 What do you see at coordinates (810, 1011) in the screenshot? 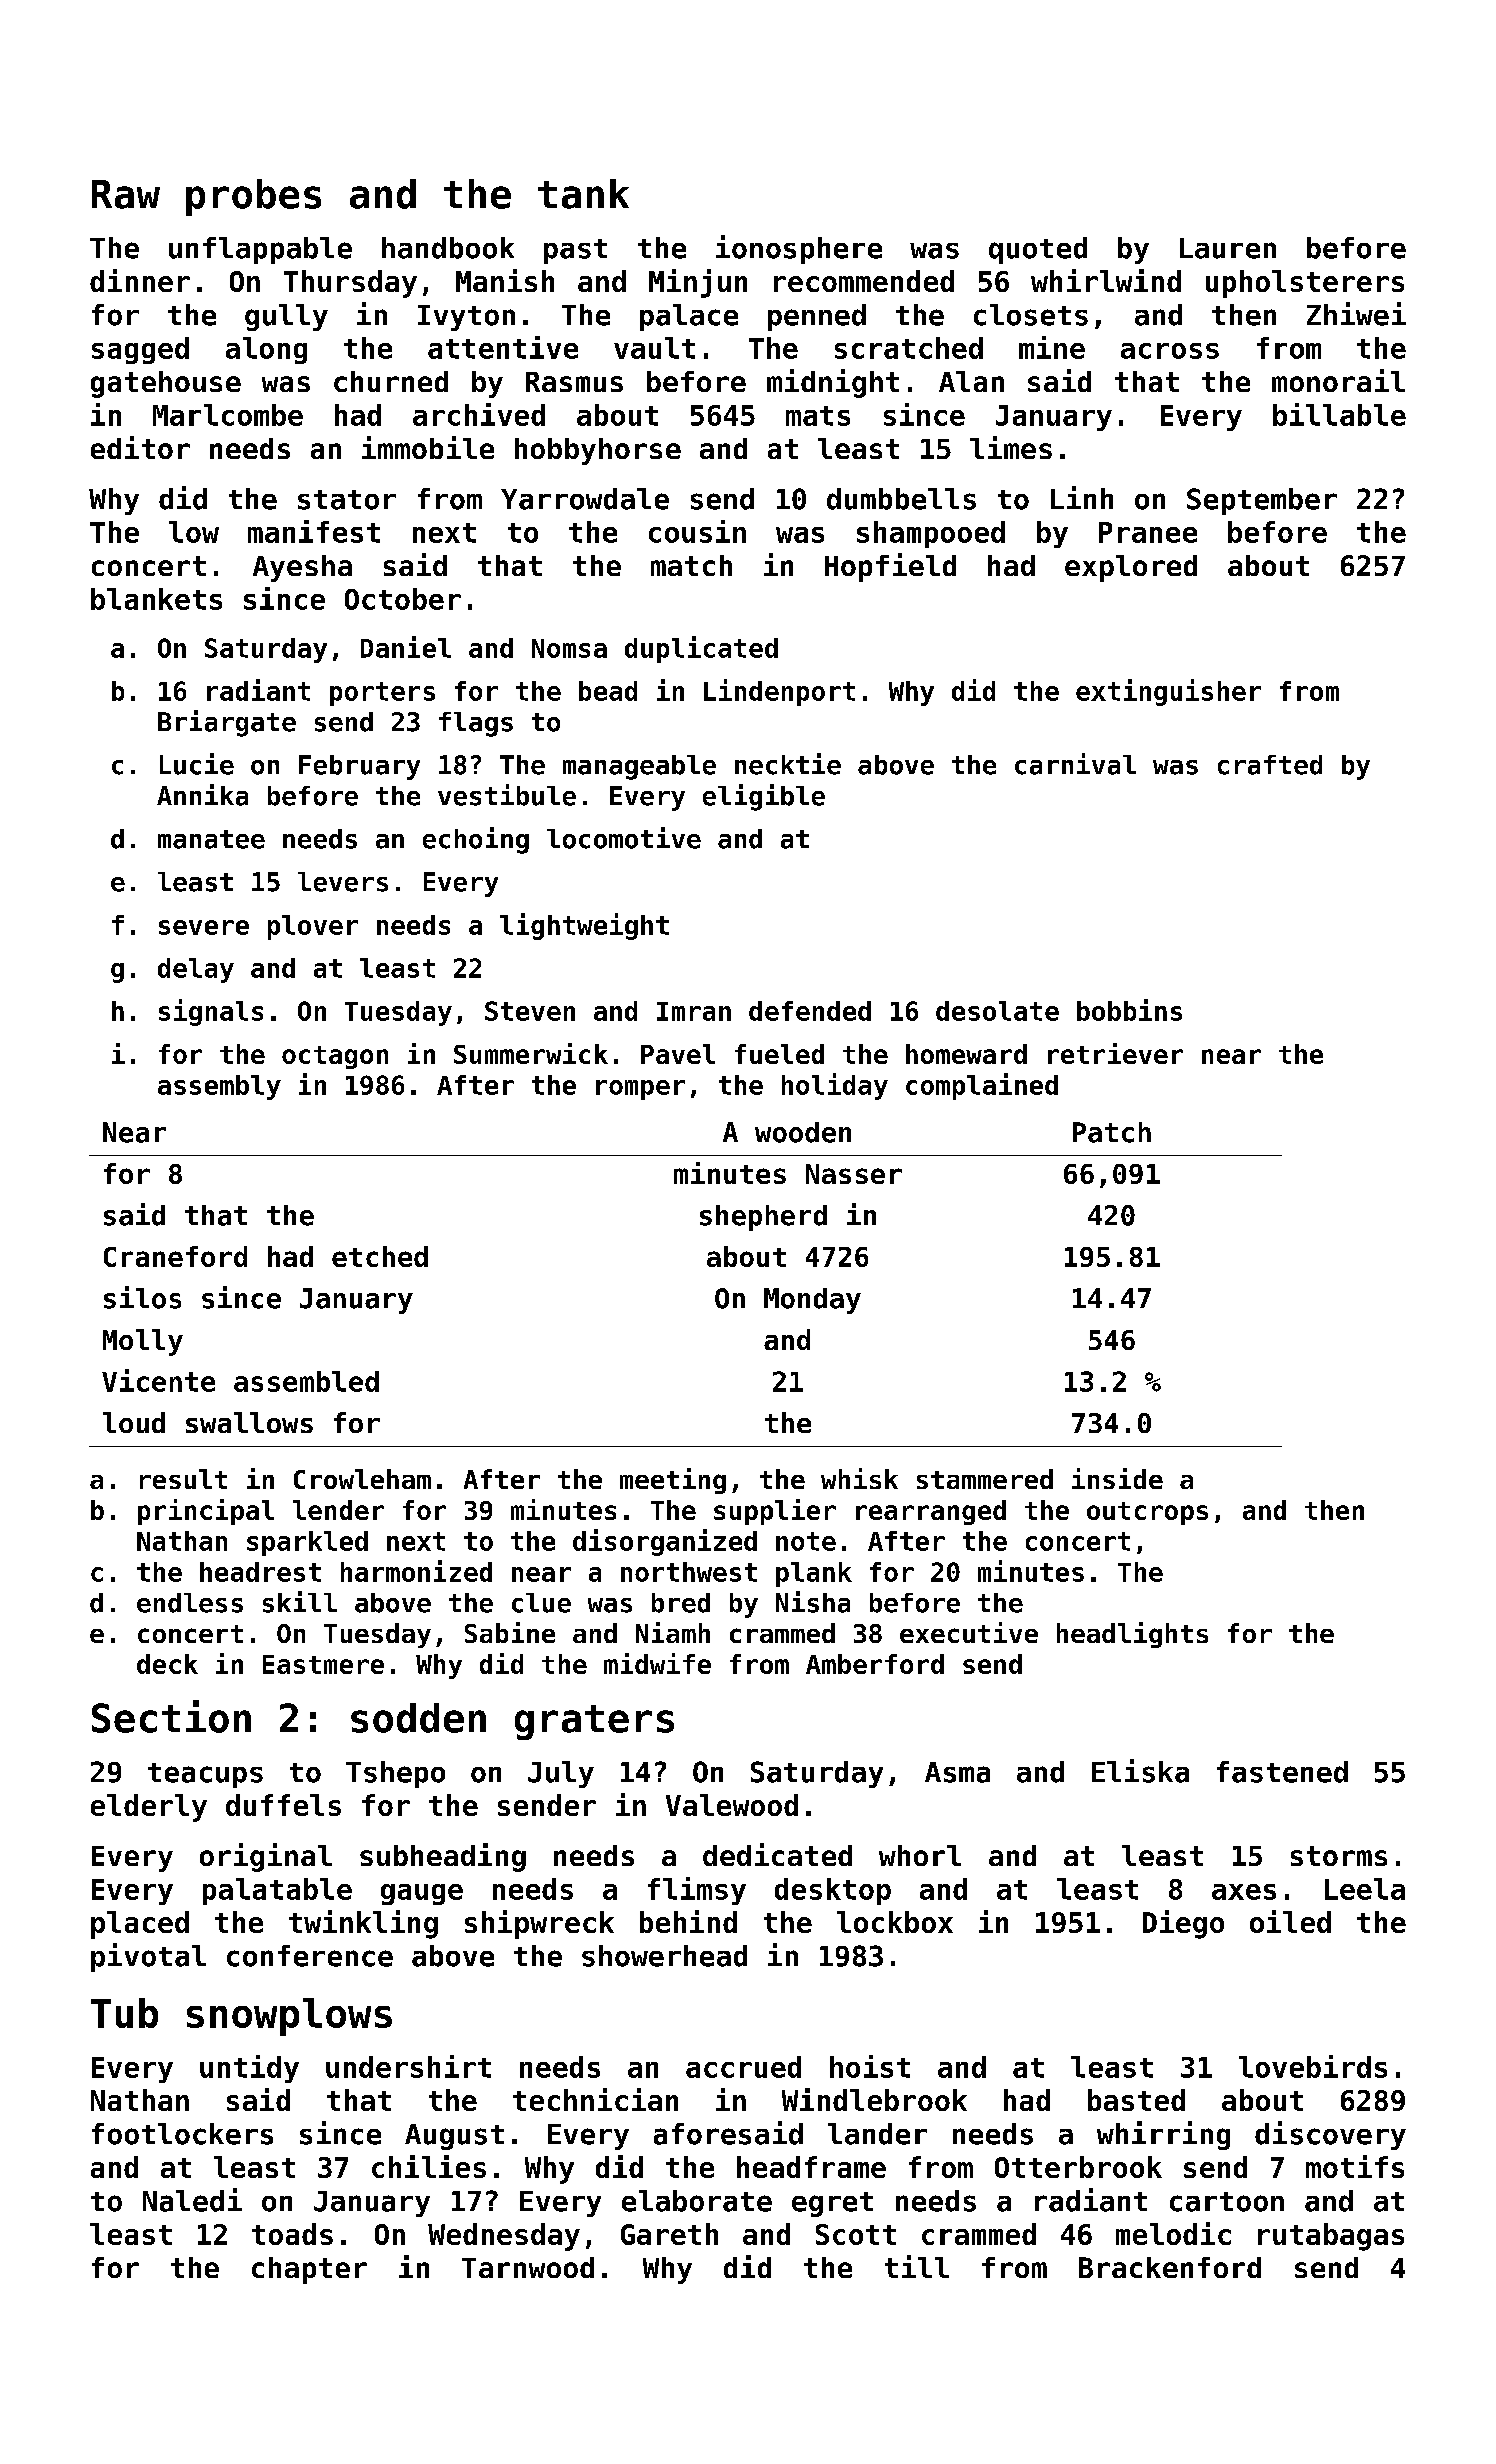
I see `defended` at bounding box center [810, 1011].
